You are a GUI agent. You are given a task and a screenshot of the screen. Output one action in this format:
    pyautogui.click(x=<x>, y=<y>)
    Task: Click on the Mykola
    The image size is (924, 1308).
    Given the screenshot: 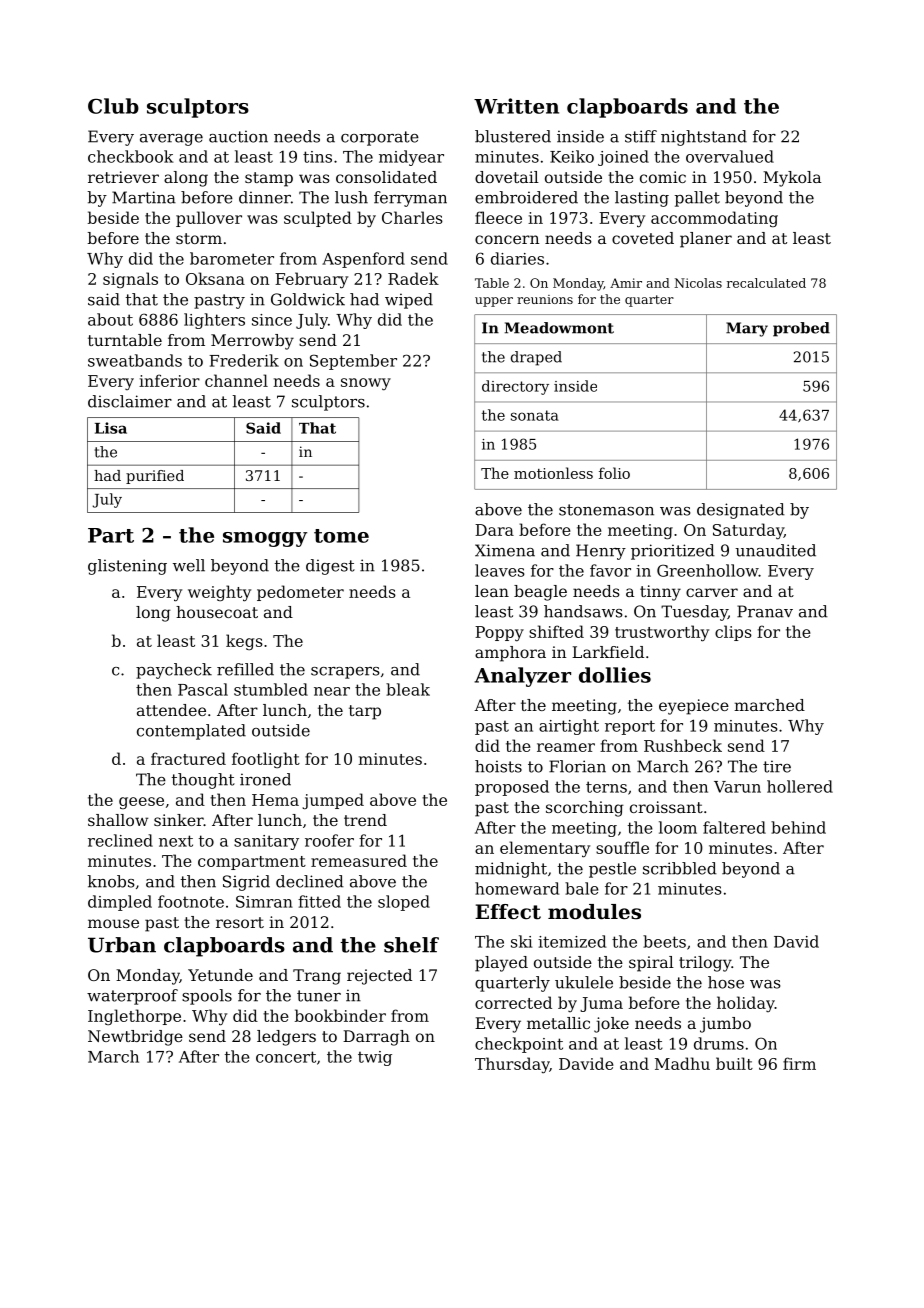 What is the action you would take?
    pyautogui.click(x=792, y=179)
